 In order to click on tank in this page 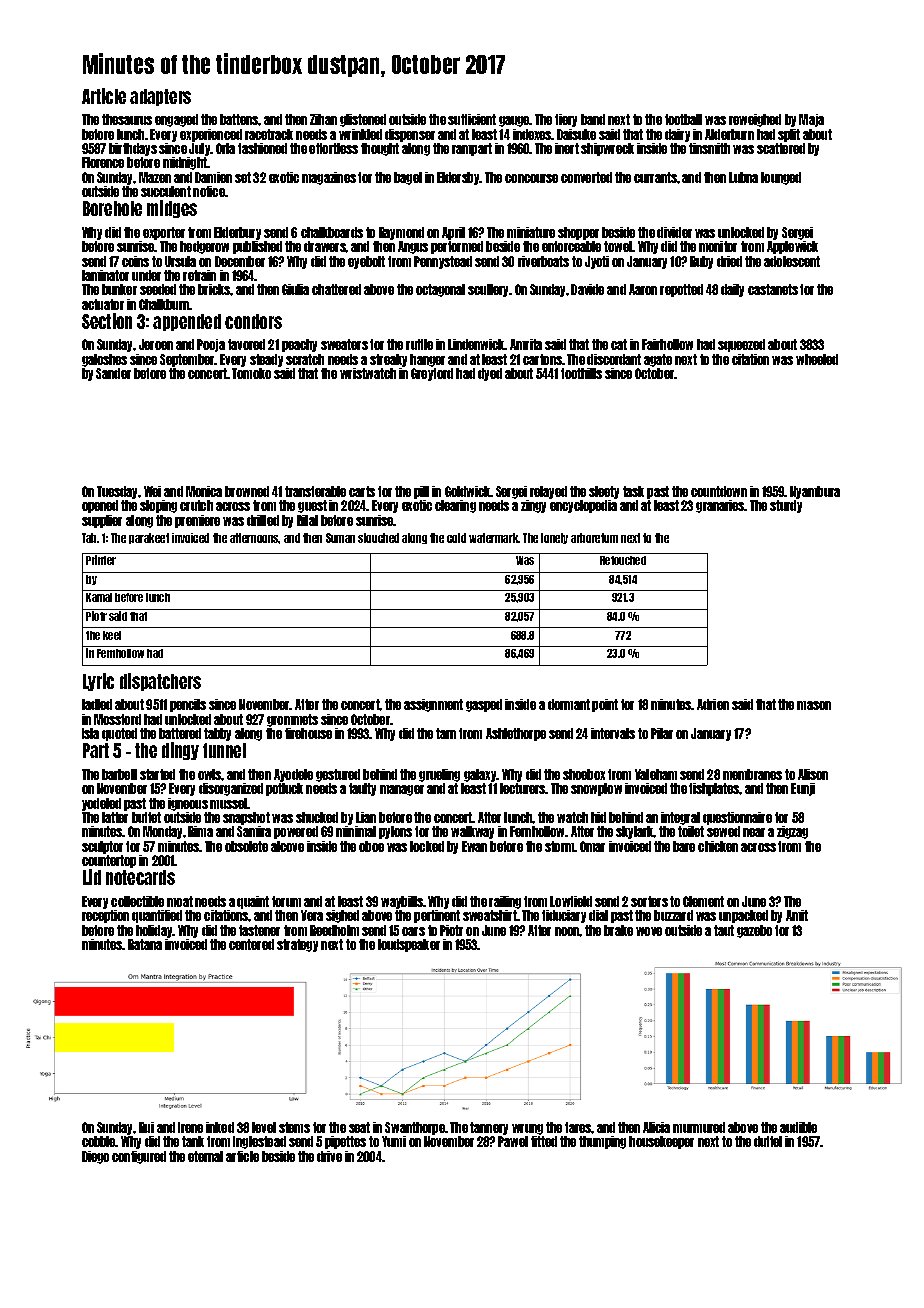, I will do `click(193, 1141)`.
